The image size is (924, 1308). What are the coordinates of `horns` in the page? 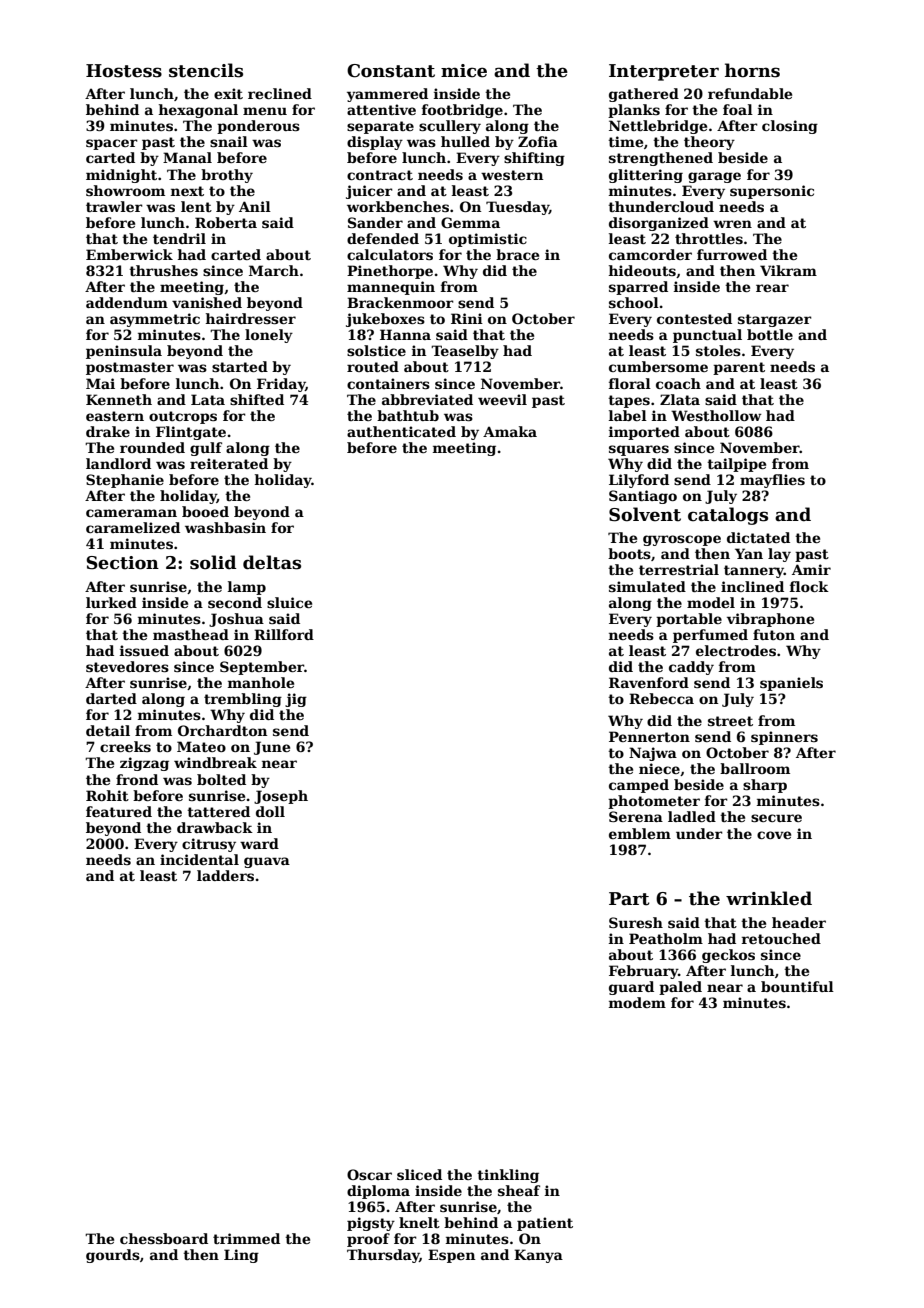 It's located at (752, 70).
